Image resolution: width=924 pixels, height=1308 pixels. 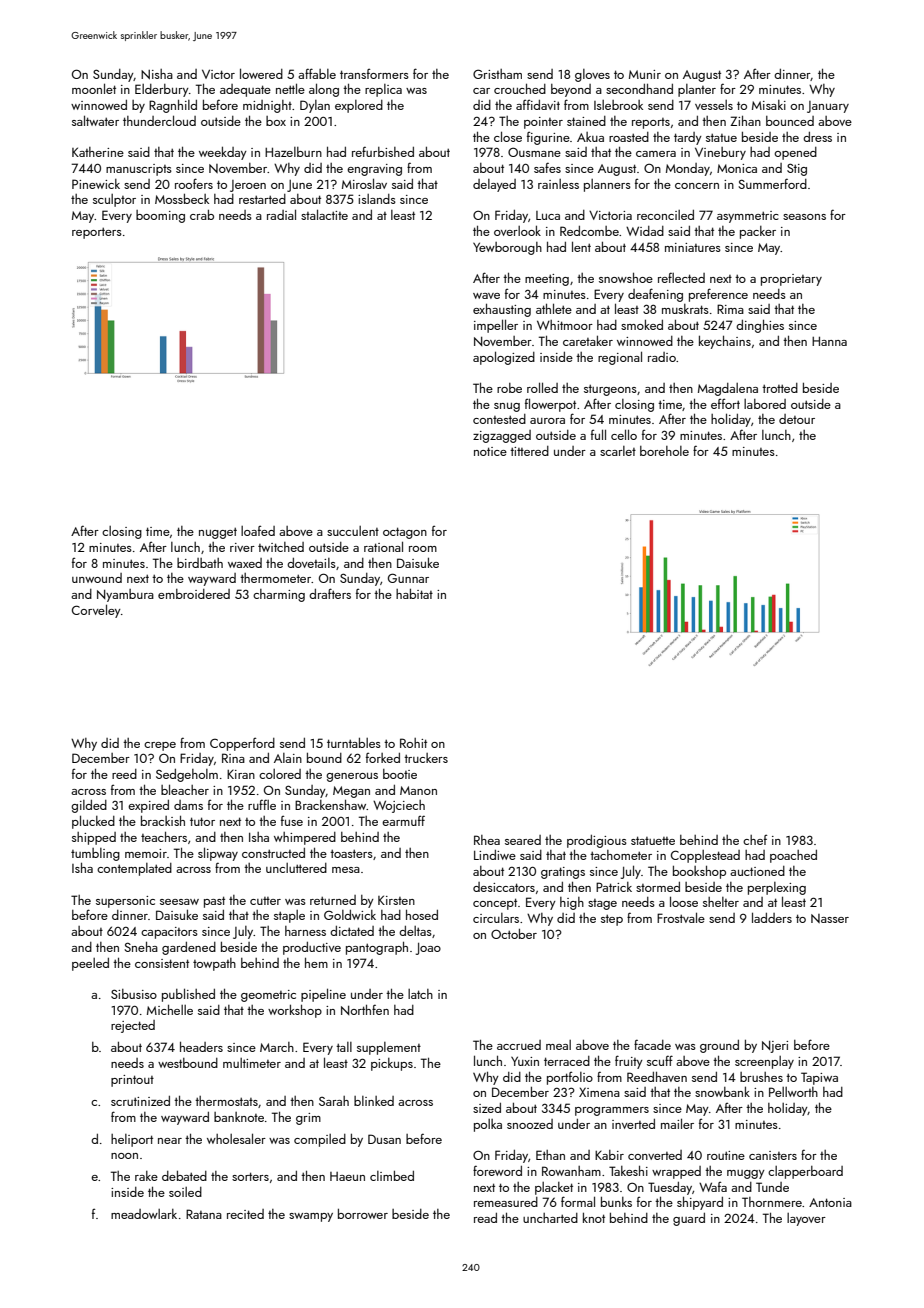 I want to click on chef, so click(x=755, y=839).
